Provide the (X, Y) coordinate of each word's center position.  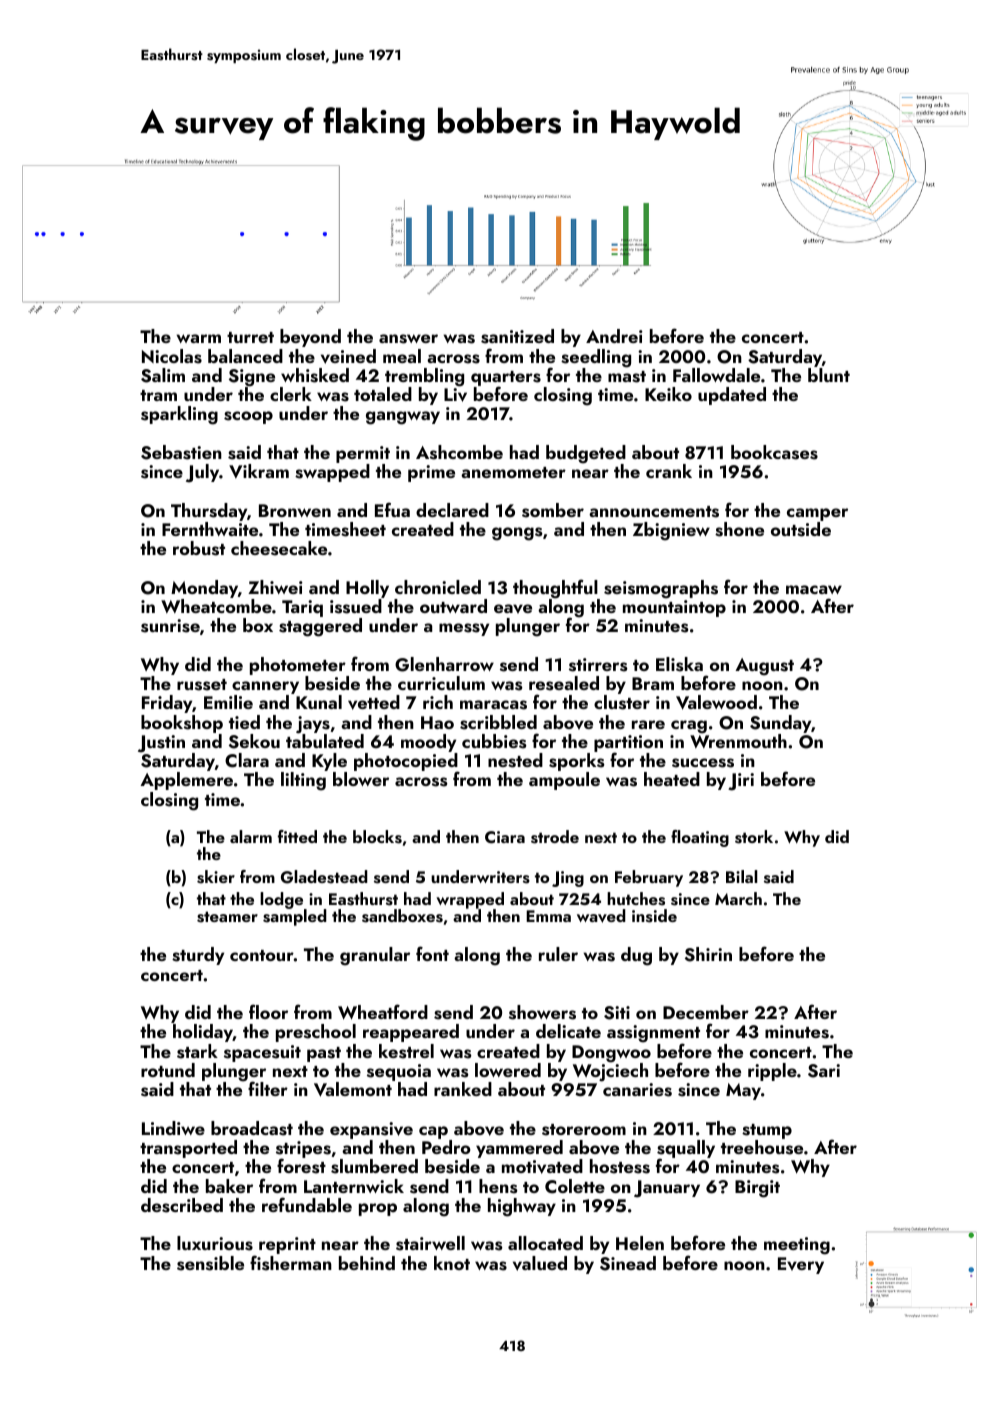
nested (515, 760)
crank (669, 471)
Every (801, 1265)
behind (367, 1263)
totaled (383, 394)
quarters (506, 379)
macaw (814, 589)
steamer (227, 917)
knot (452, 1263)
